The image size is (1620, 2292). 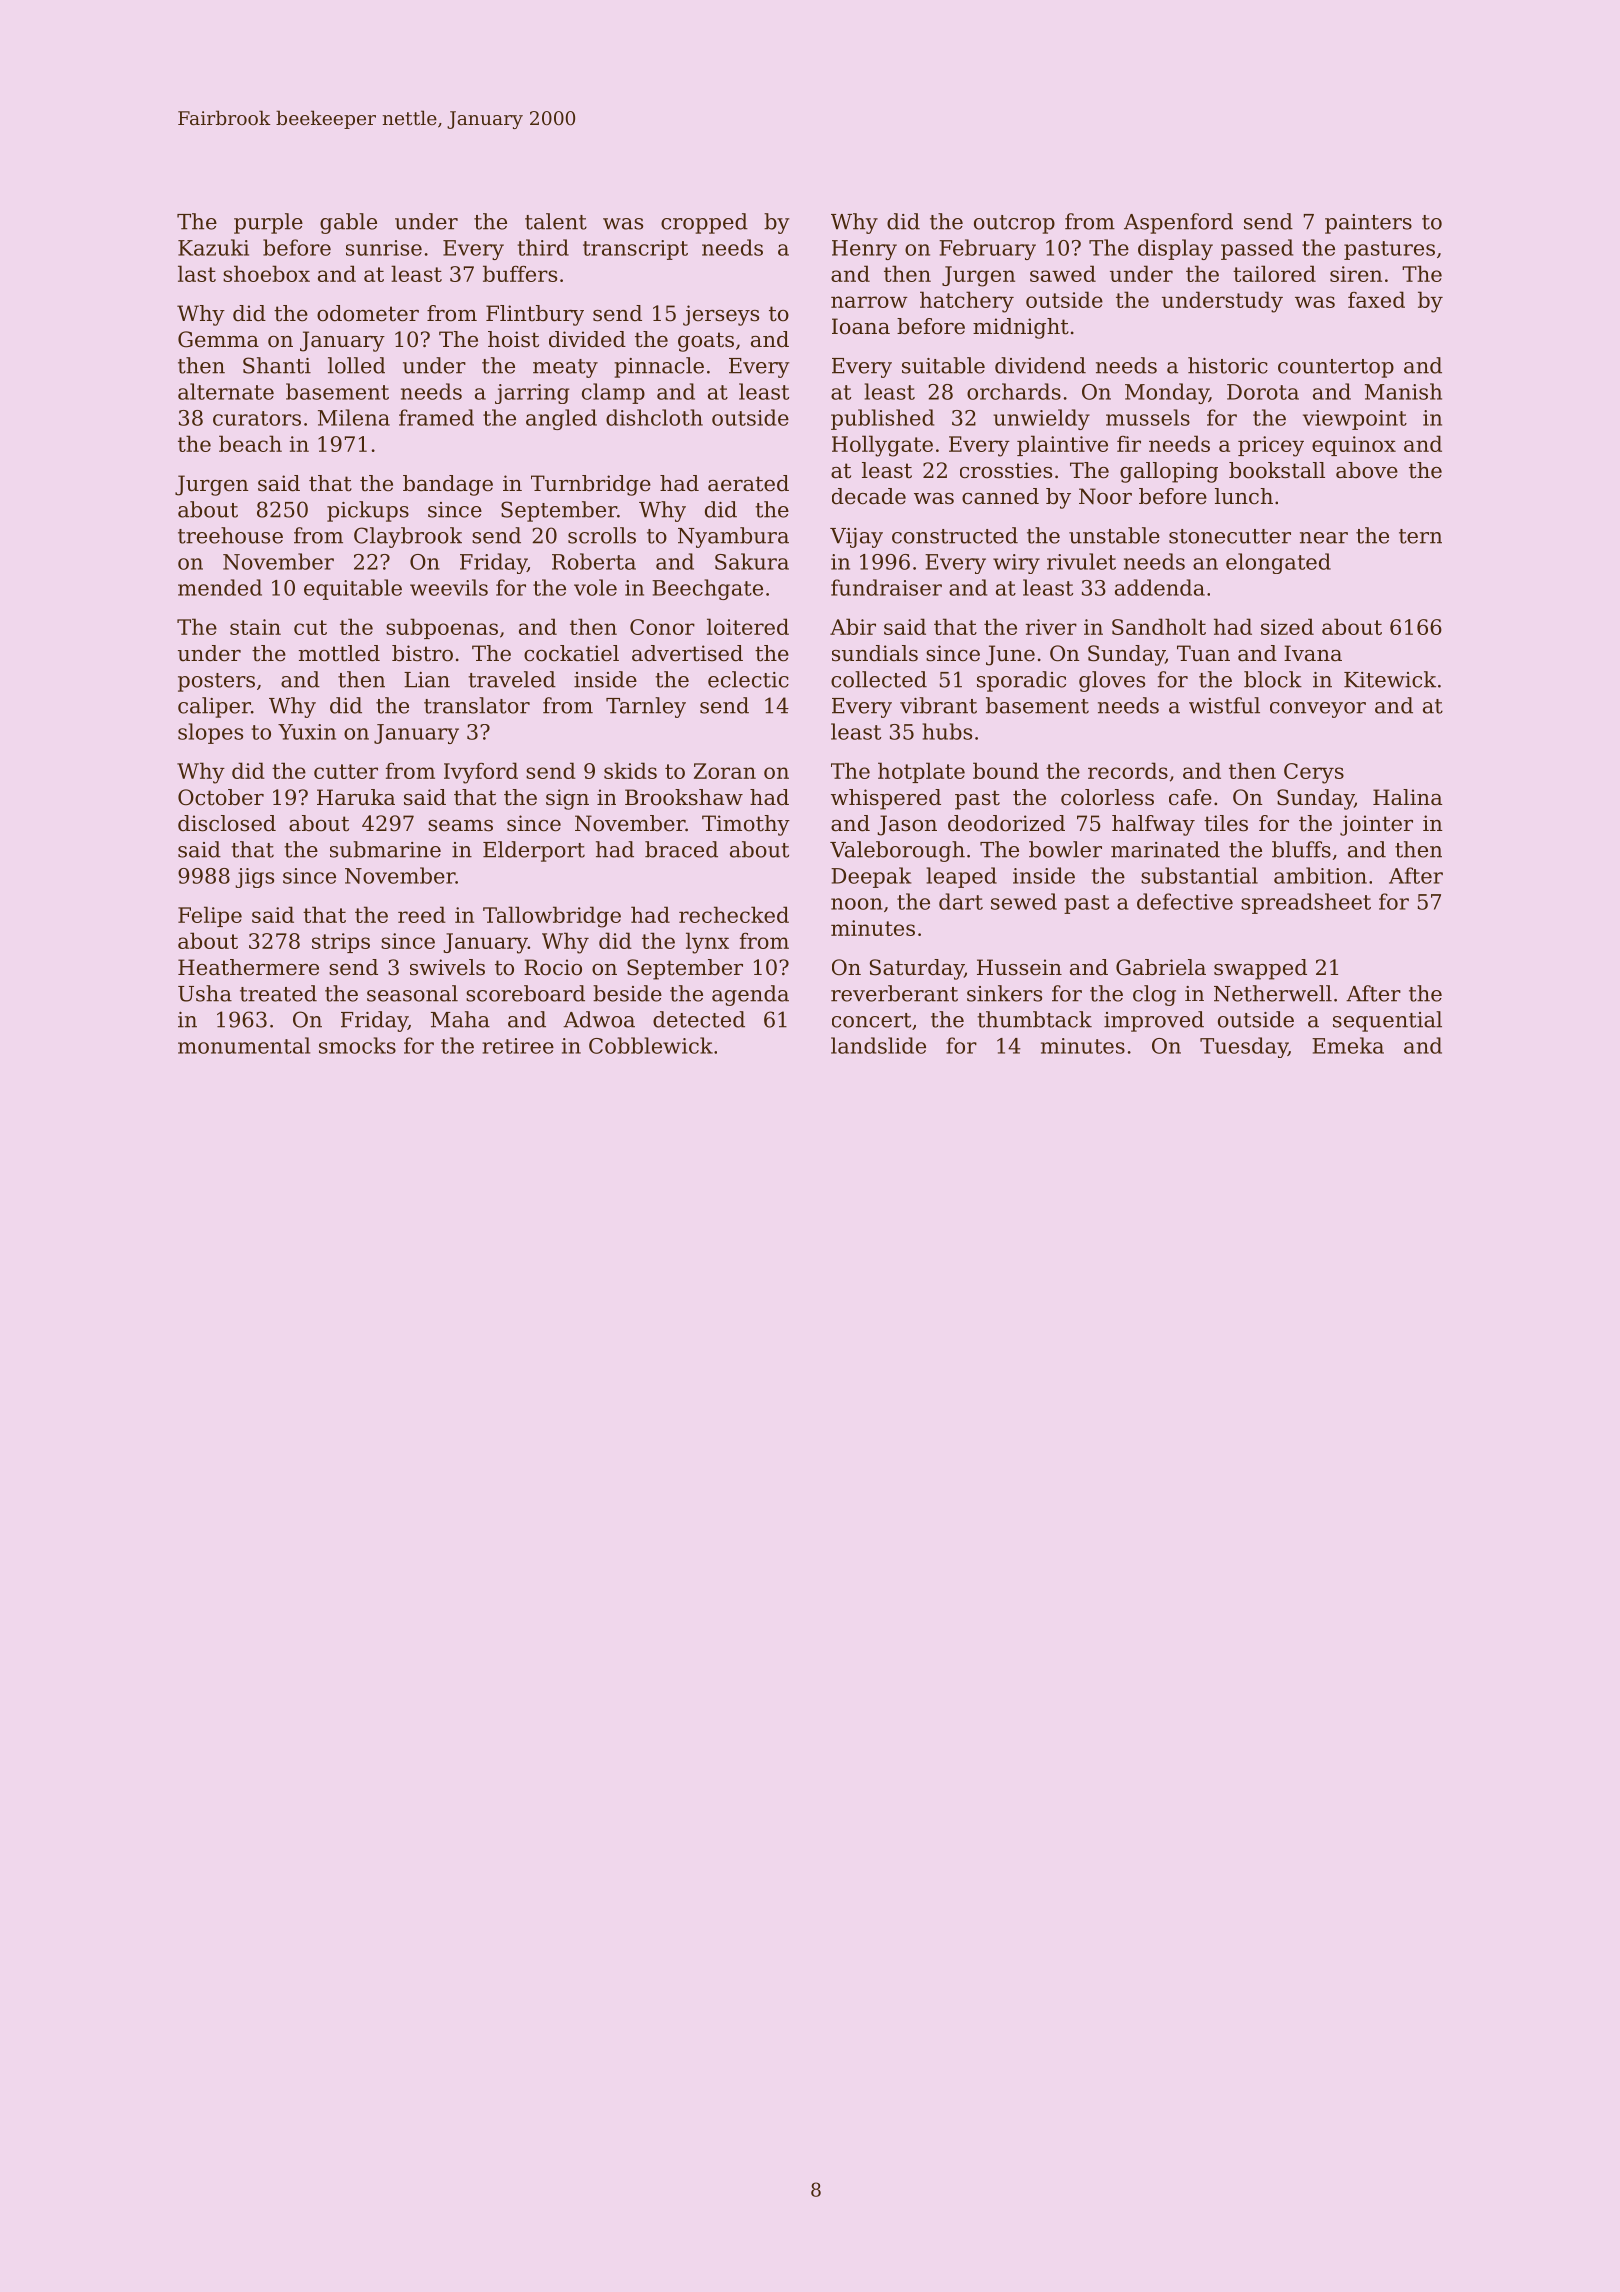 I want to click on sized, so click(x=1287, y=626).
